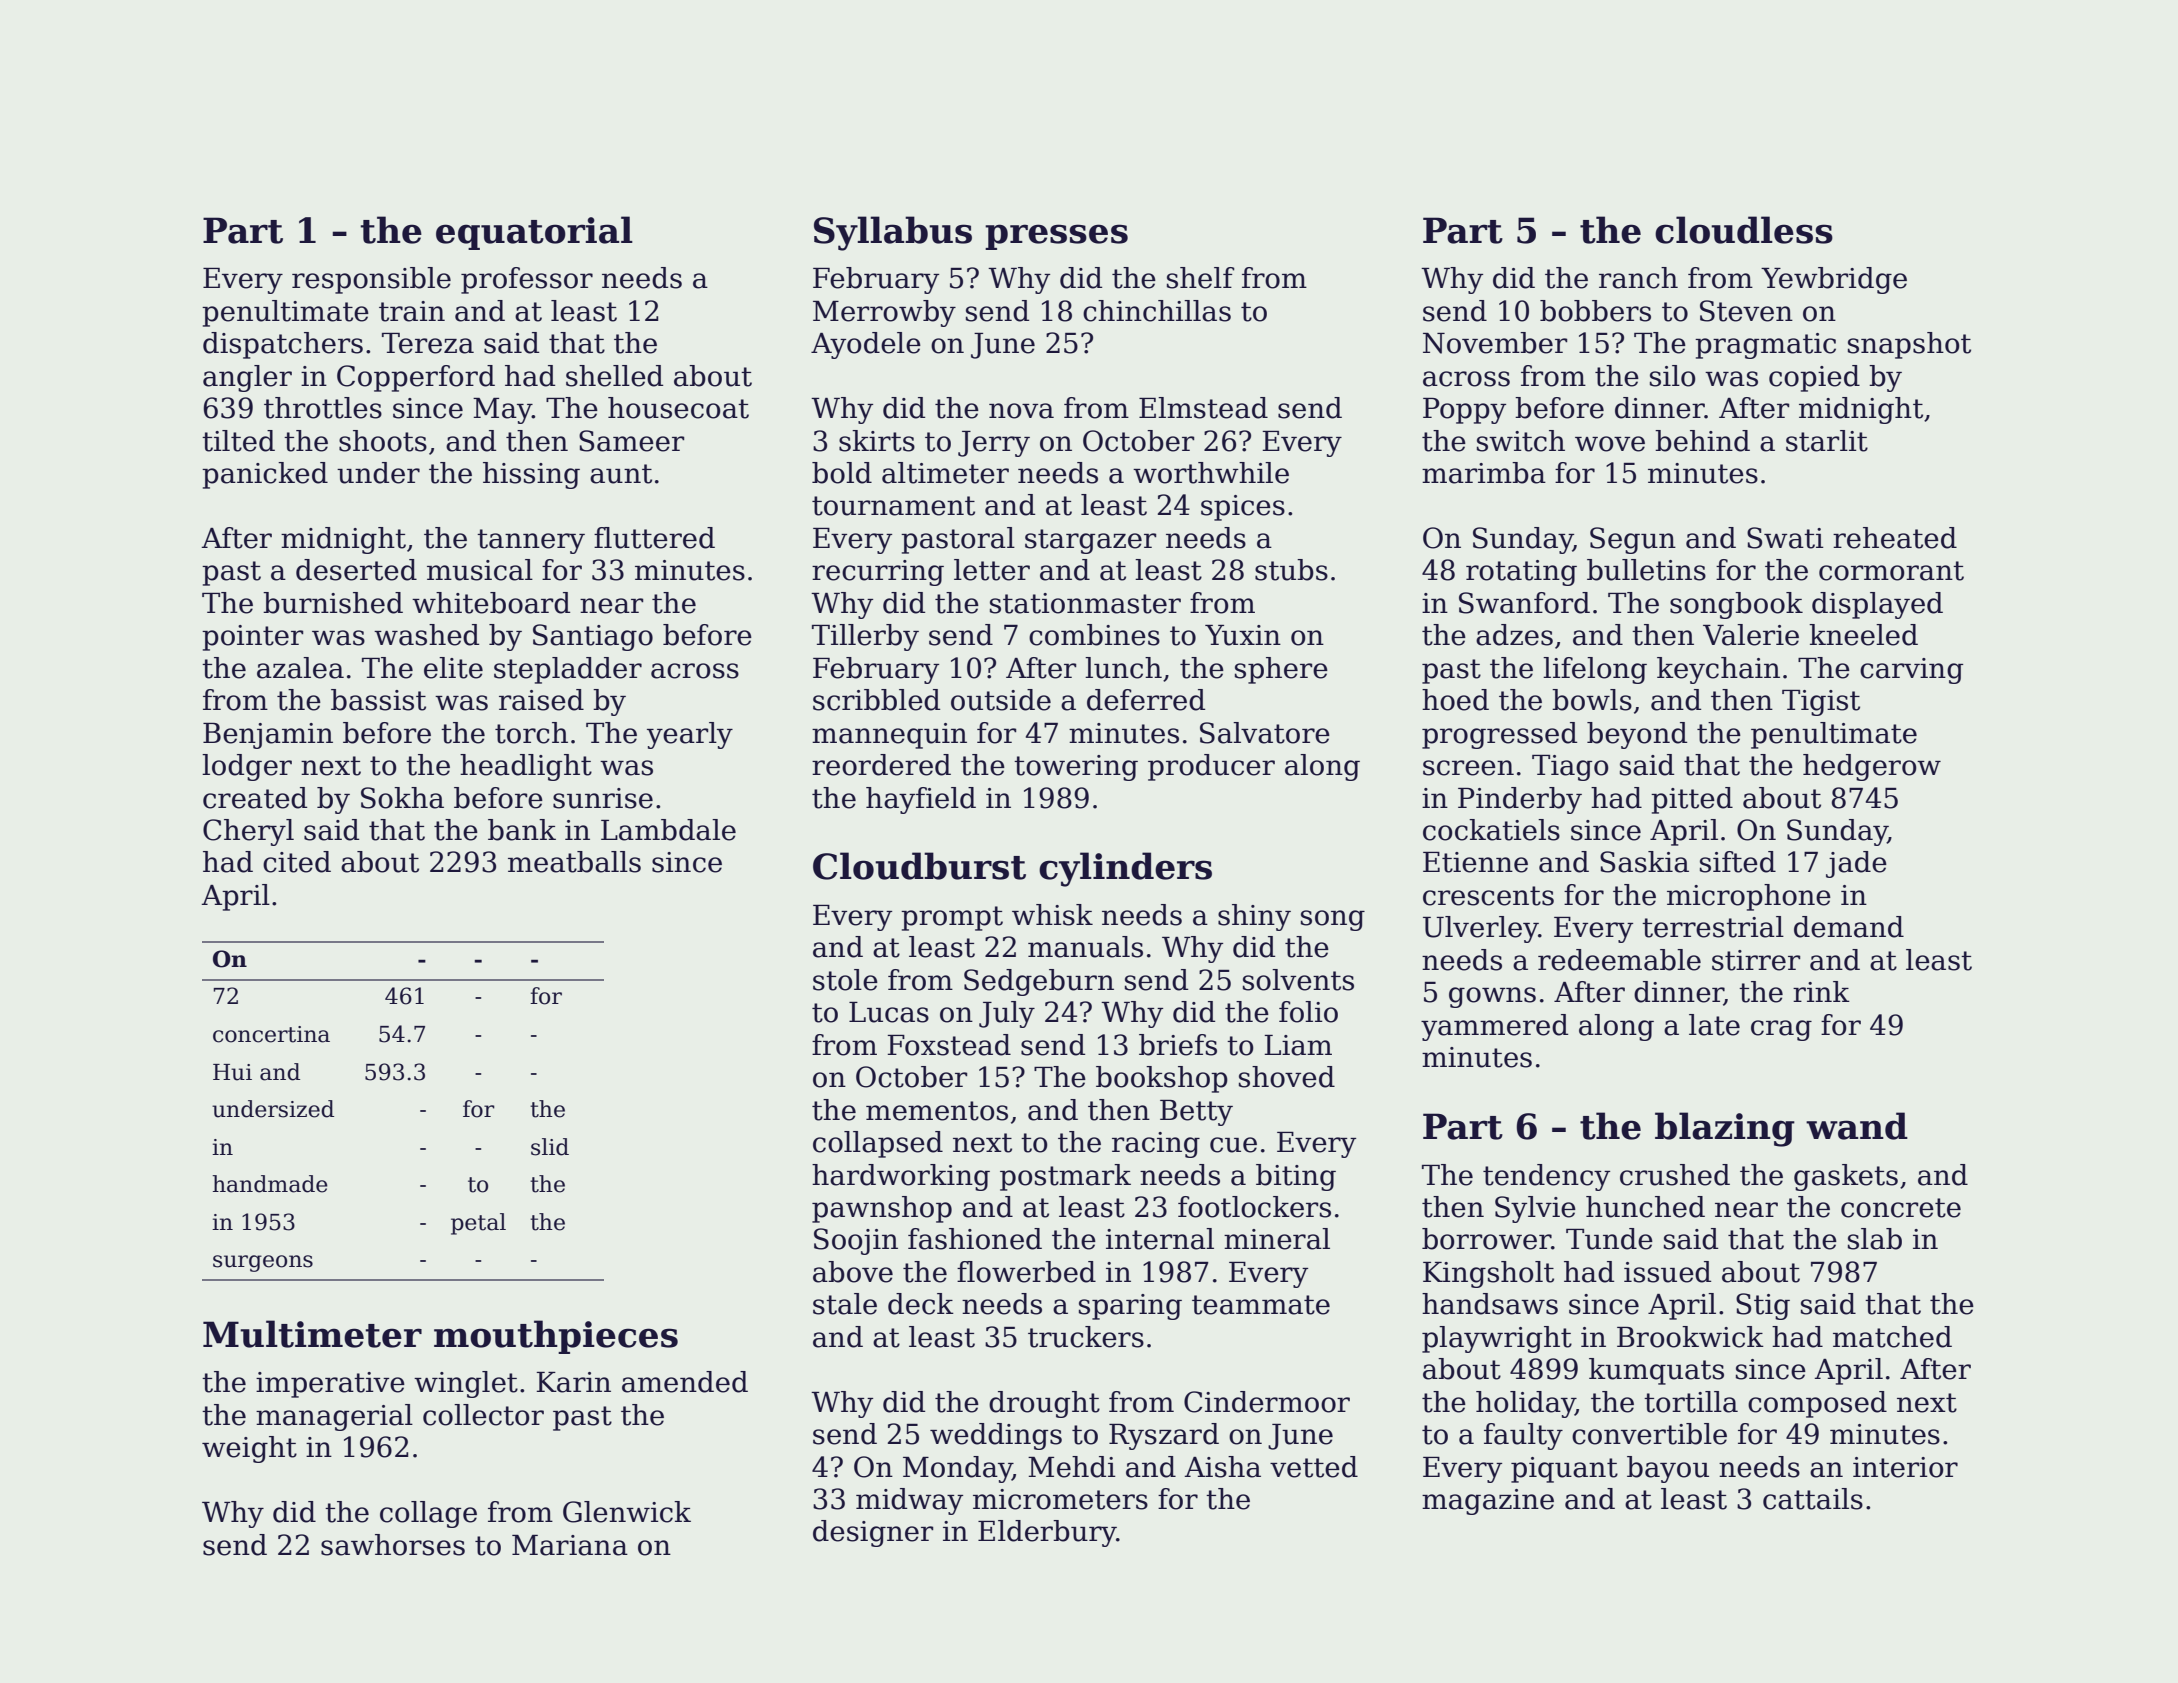  What do you see at coordinates (491, 603) in the screenshot?
I see `whiteboard` at bounding box center [491, 603].
